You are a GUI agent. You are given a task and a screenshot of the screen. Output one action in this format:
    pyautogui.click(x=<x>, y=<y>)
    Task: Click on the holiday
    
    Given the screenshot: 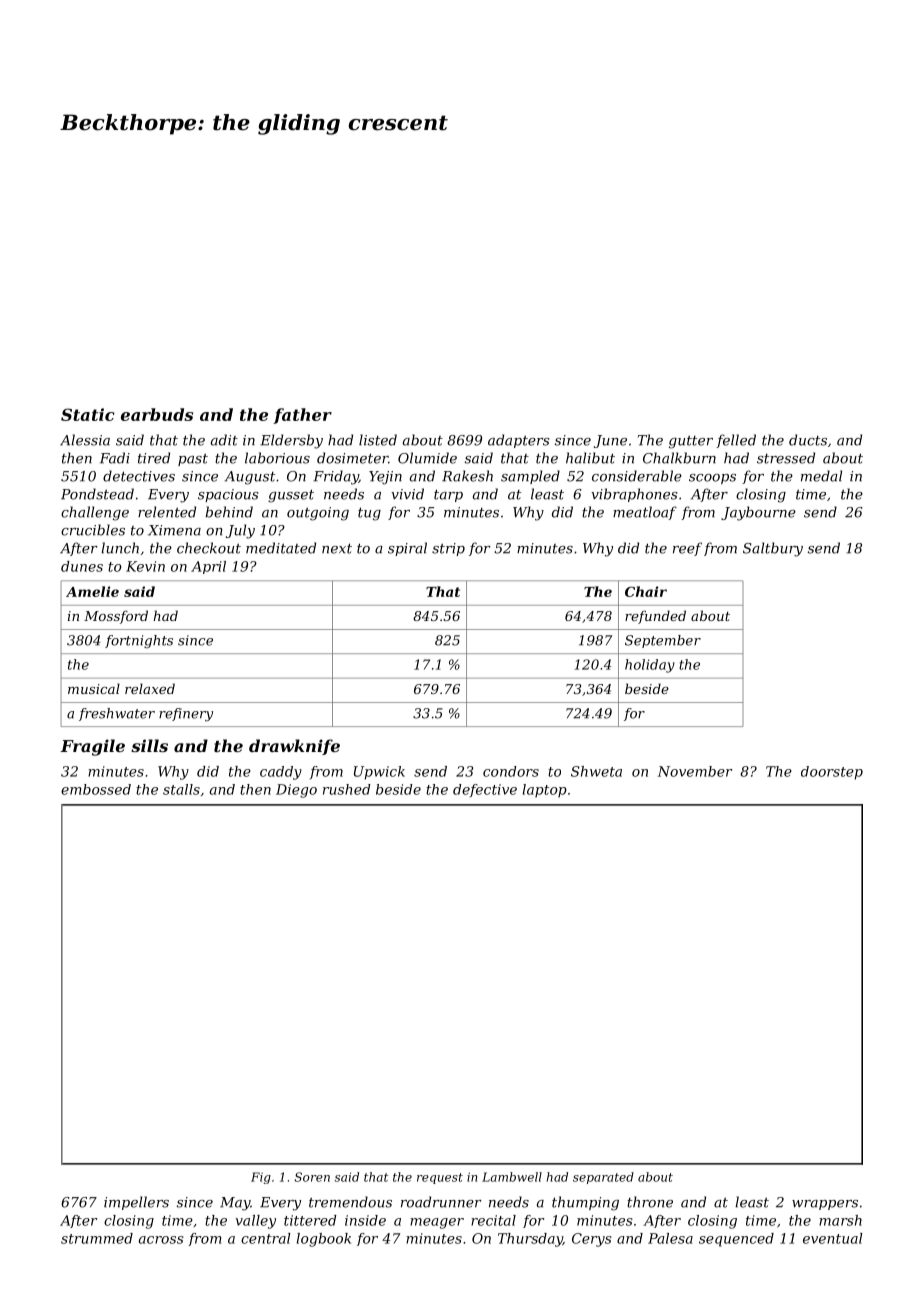 What is the action you would take?
    pyautogui.click(x=650, y=666)
